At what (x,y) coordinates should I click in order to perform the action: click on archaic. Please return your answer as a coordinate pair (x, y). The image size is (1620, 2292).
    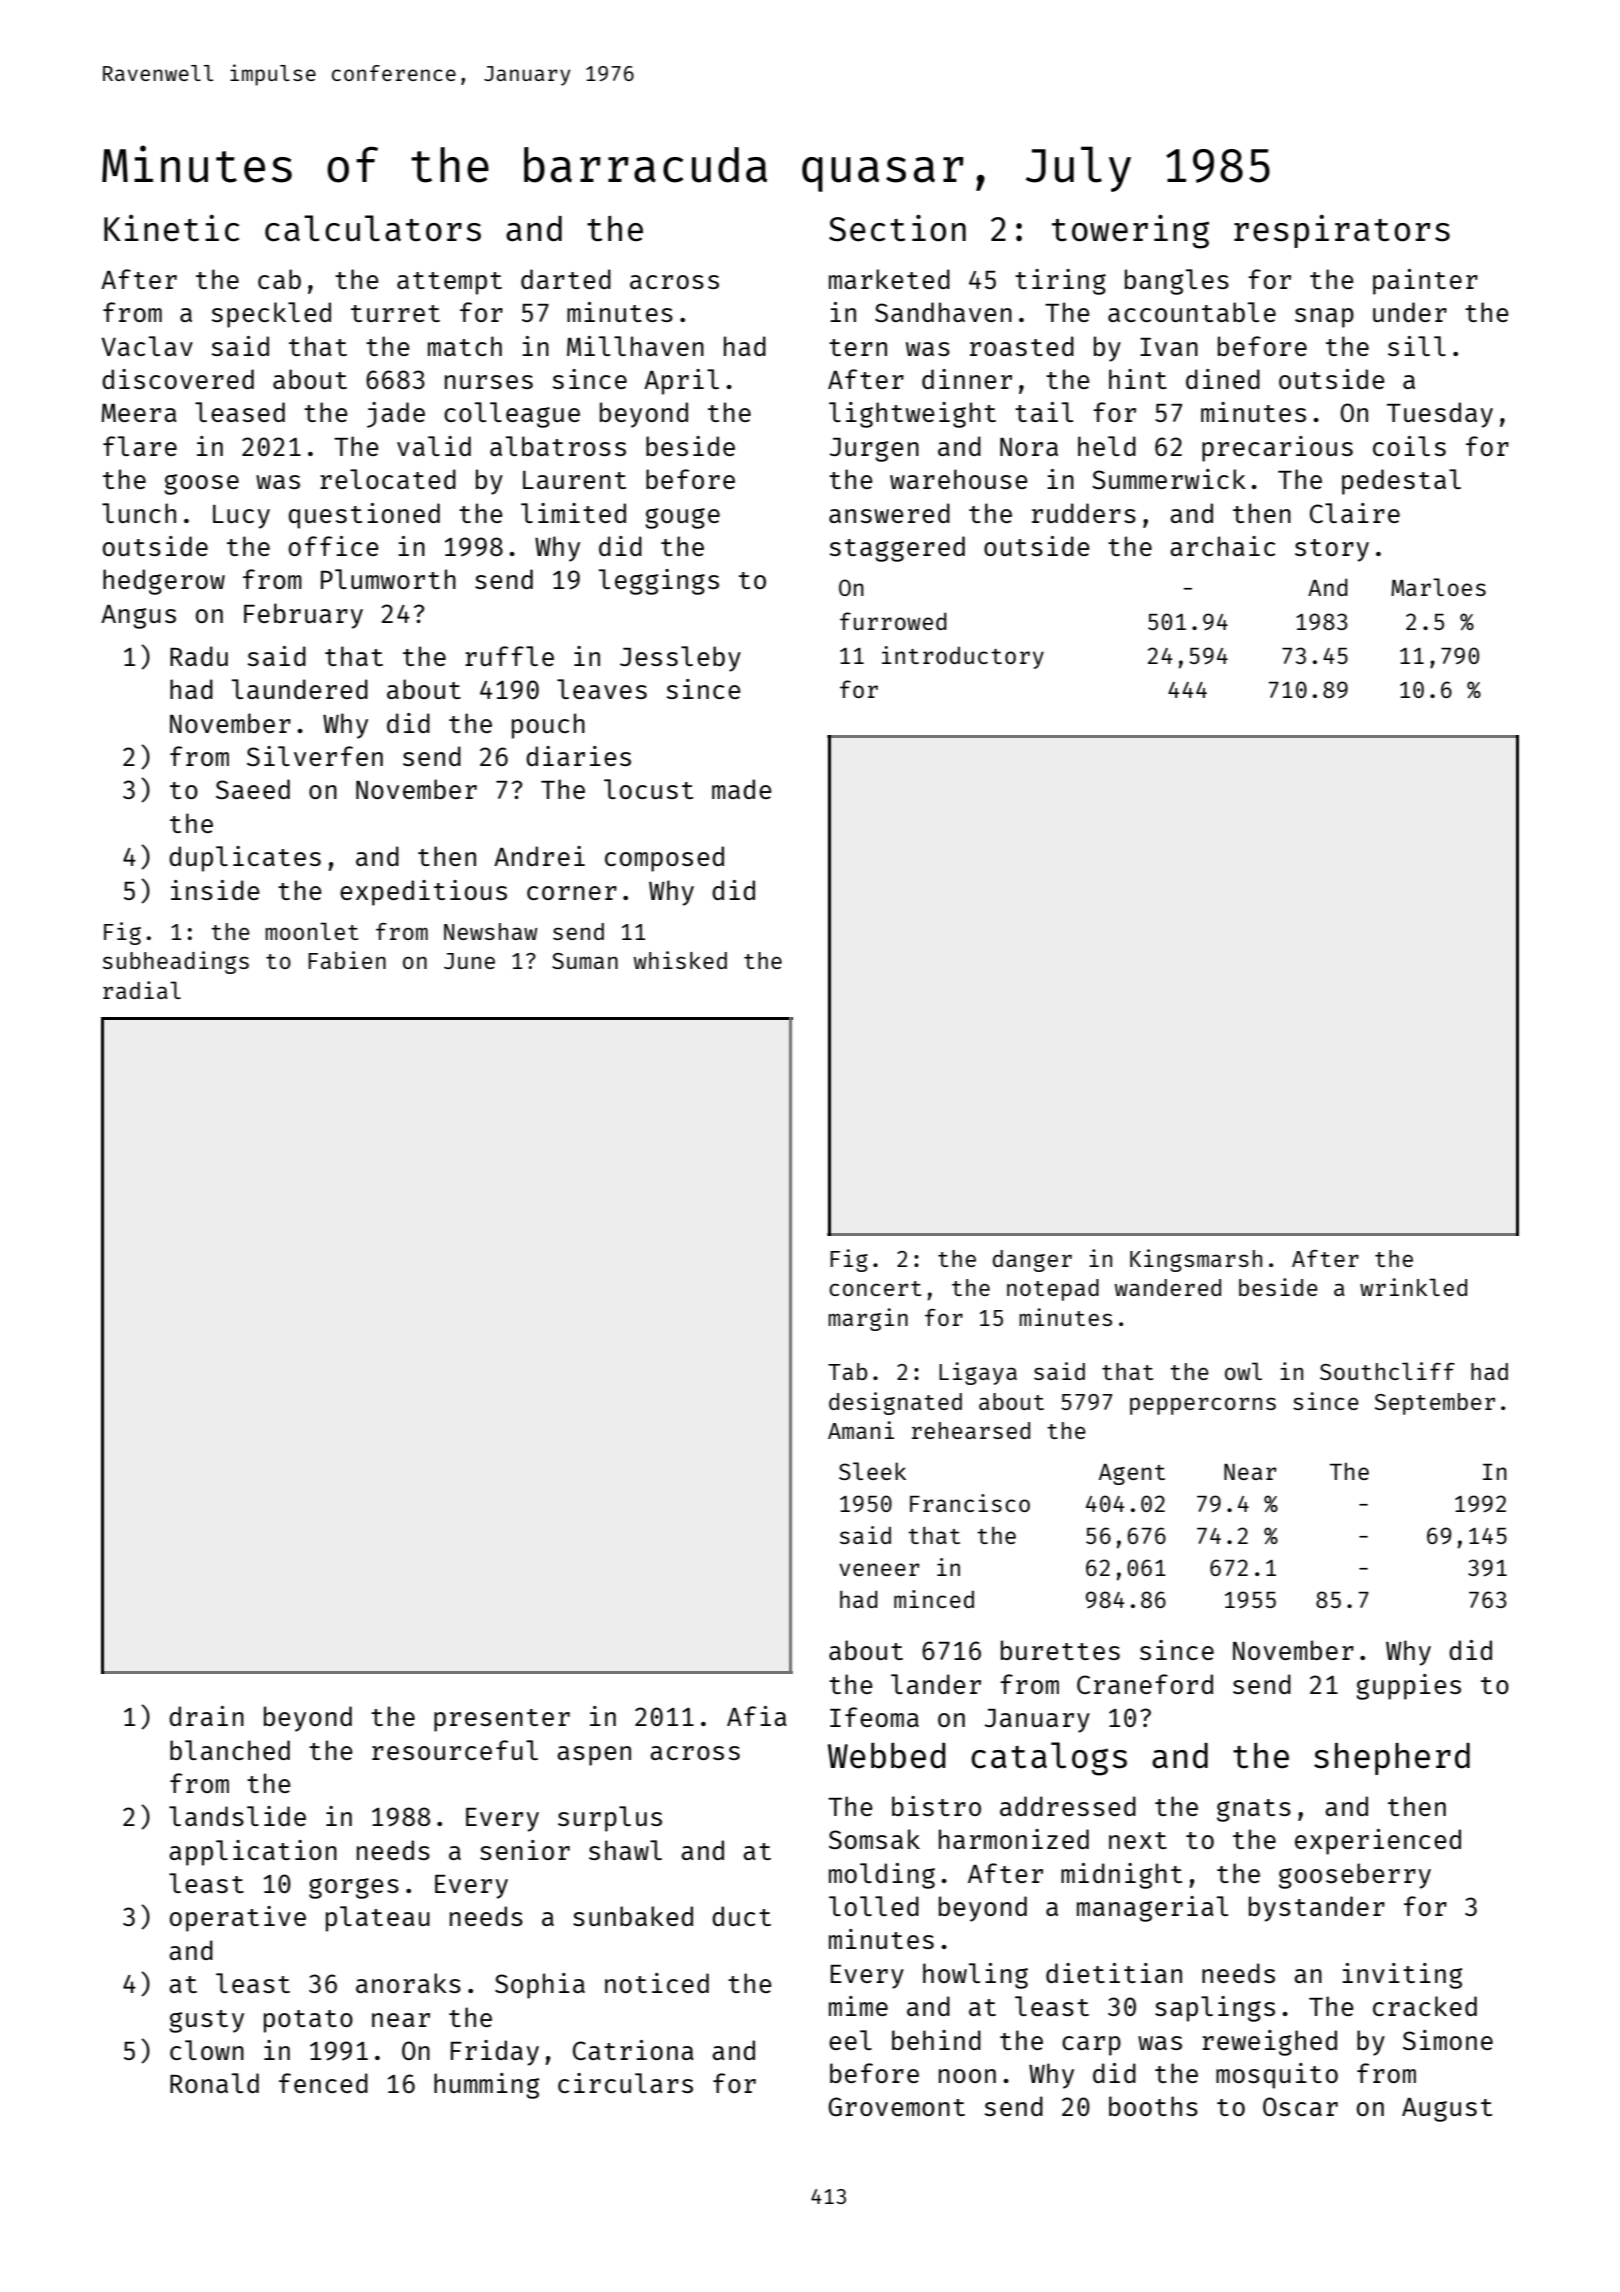
    Looking at the image, I should click on (1222, 546).
